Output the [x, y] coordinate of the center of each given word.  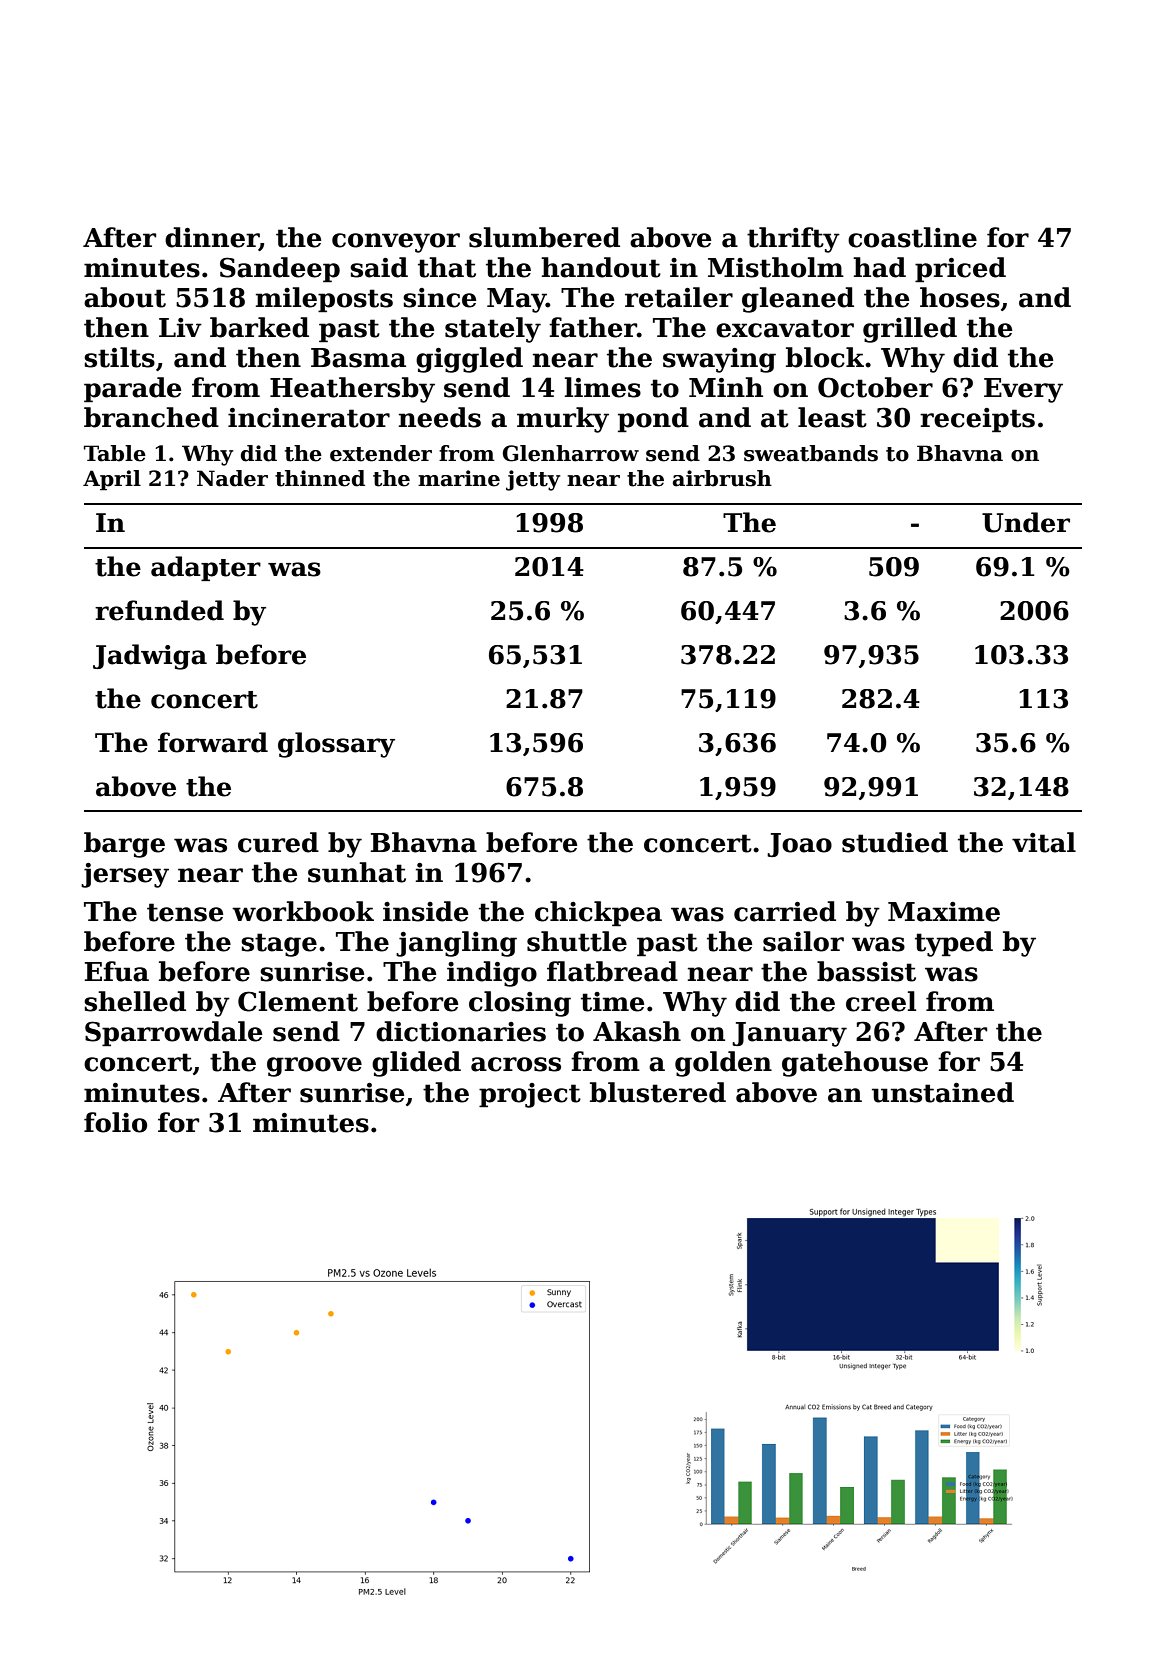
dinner [212, 238]
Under [1026, 522]
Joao [799, 845]
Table [115, 453]
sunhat [357, 872]
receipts [977, 420]
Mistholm [776, 267]
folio [115, 1122]
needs [440, 417]
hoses [960, 297]
